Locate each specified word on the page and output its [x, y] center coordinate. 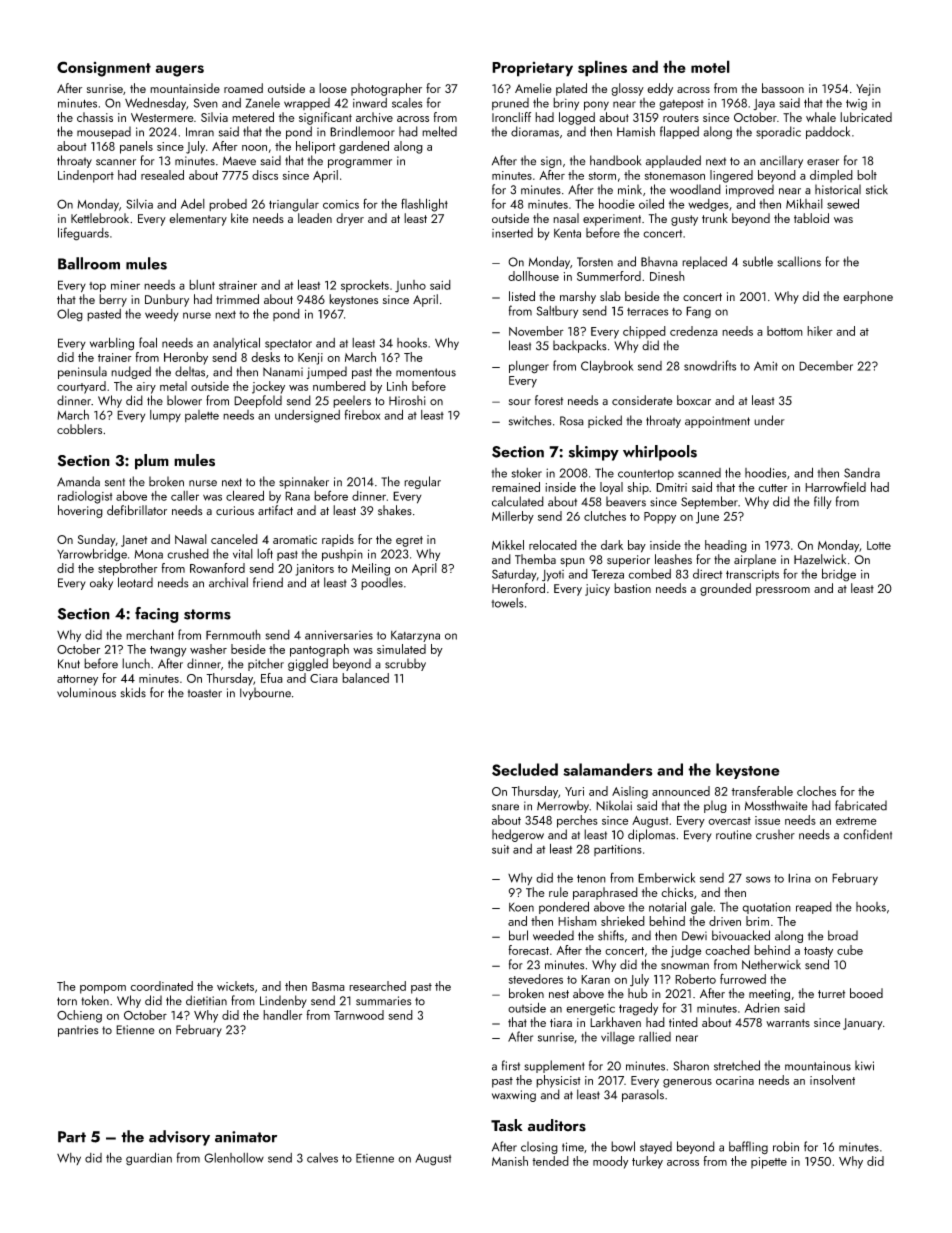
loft [265, 553]
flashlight [424, 205]
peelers [352, 401]
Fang [698, 312]
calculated [518, 501]
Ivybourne [265, 693]
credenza [694, 331]
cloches [816, 791]
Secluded [525, 769]
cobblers [79, 429]
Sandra [862, 473]
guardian [149, 1159]
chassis [95, 117]
